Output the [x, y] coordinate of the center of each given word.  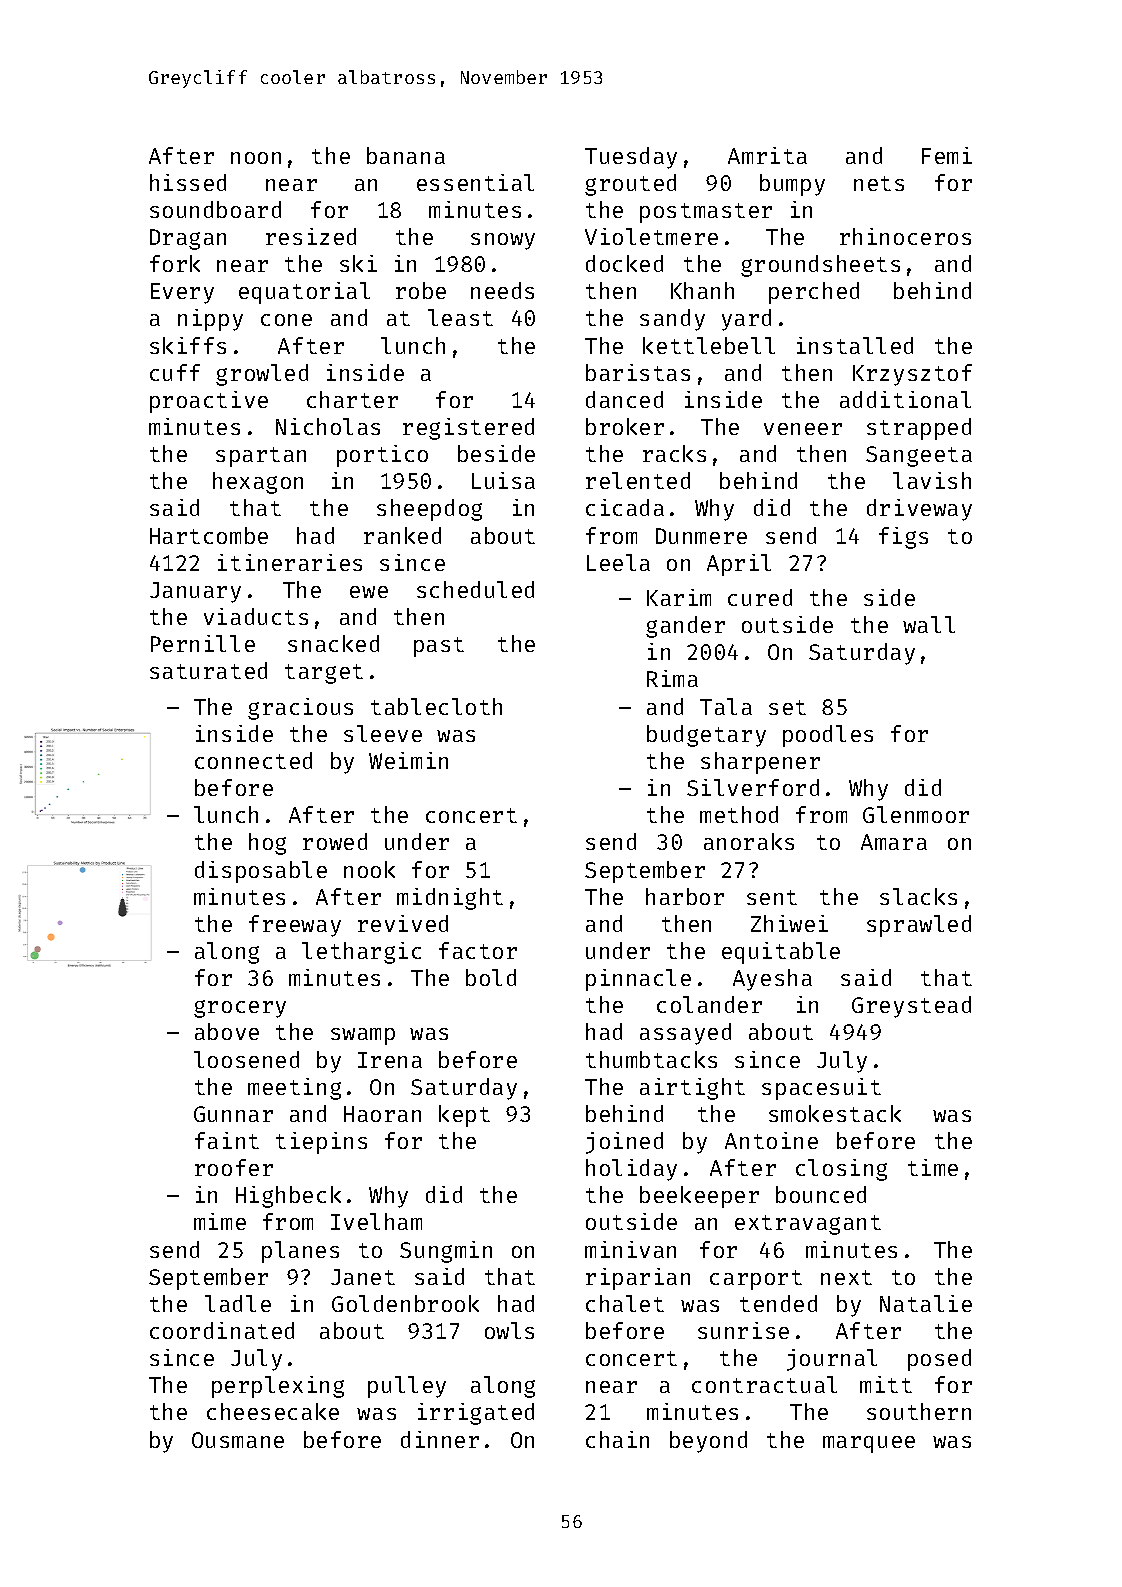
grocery [240, 1009]
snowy [503, 241]
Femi [947, 155]
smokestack [835, 1113]
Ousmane [238, 1440]
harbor [685, 896]
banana [406, 155]
